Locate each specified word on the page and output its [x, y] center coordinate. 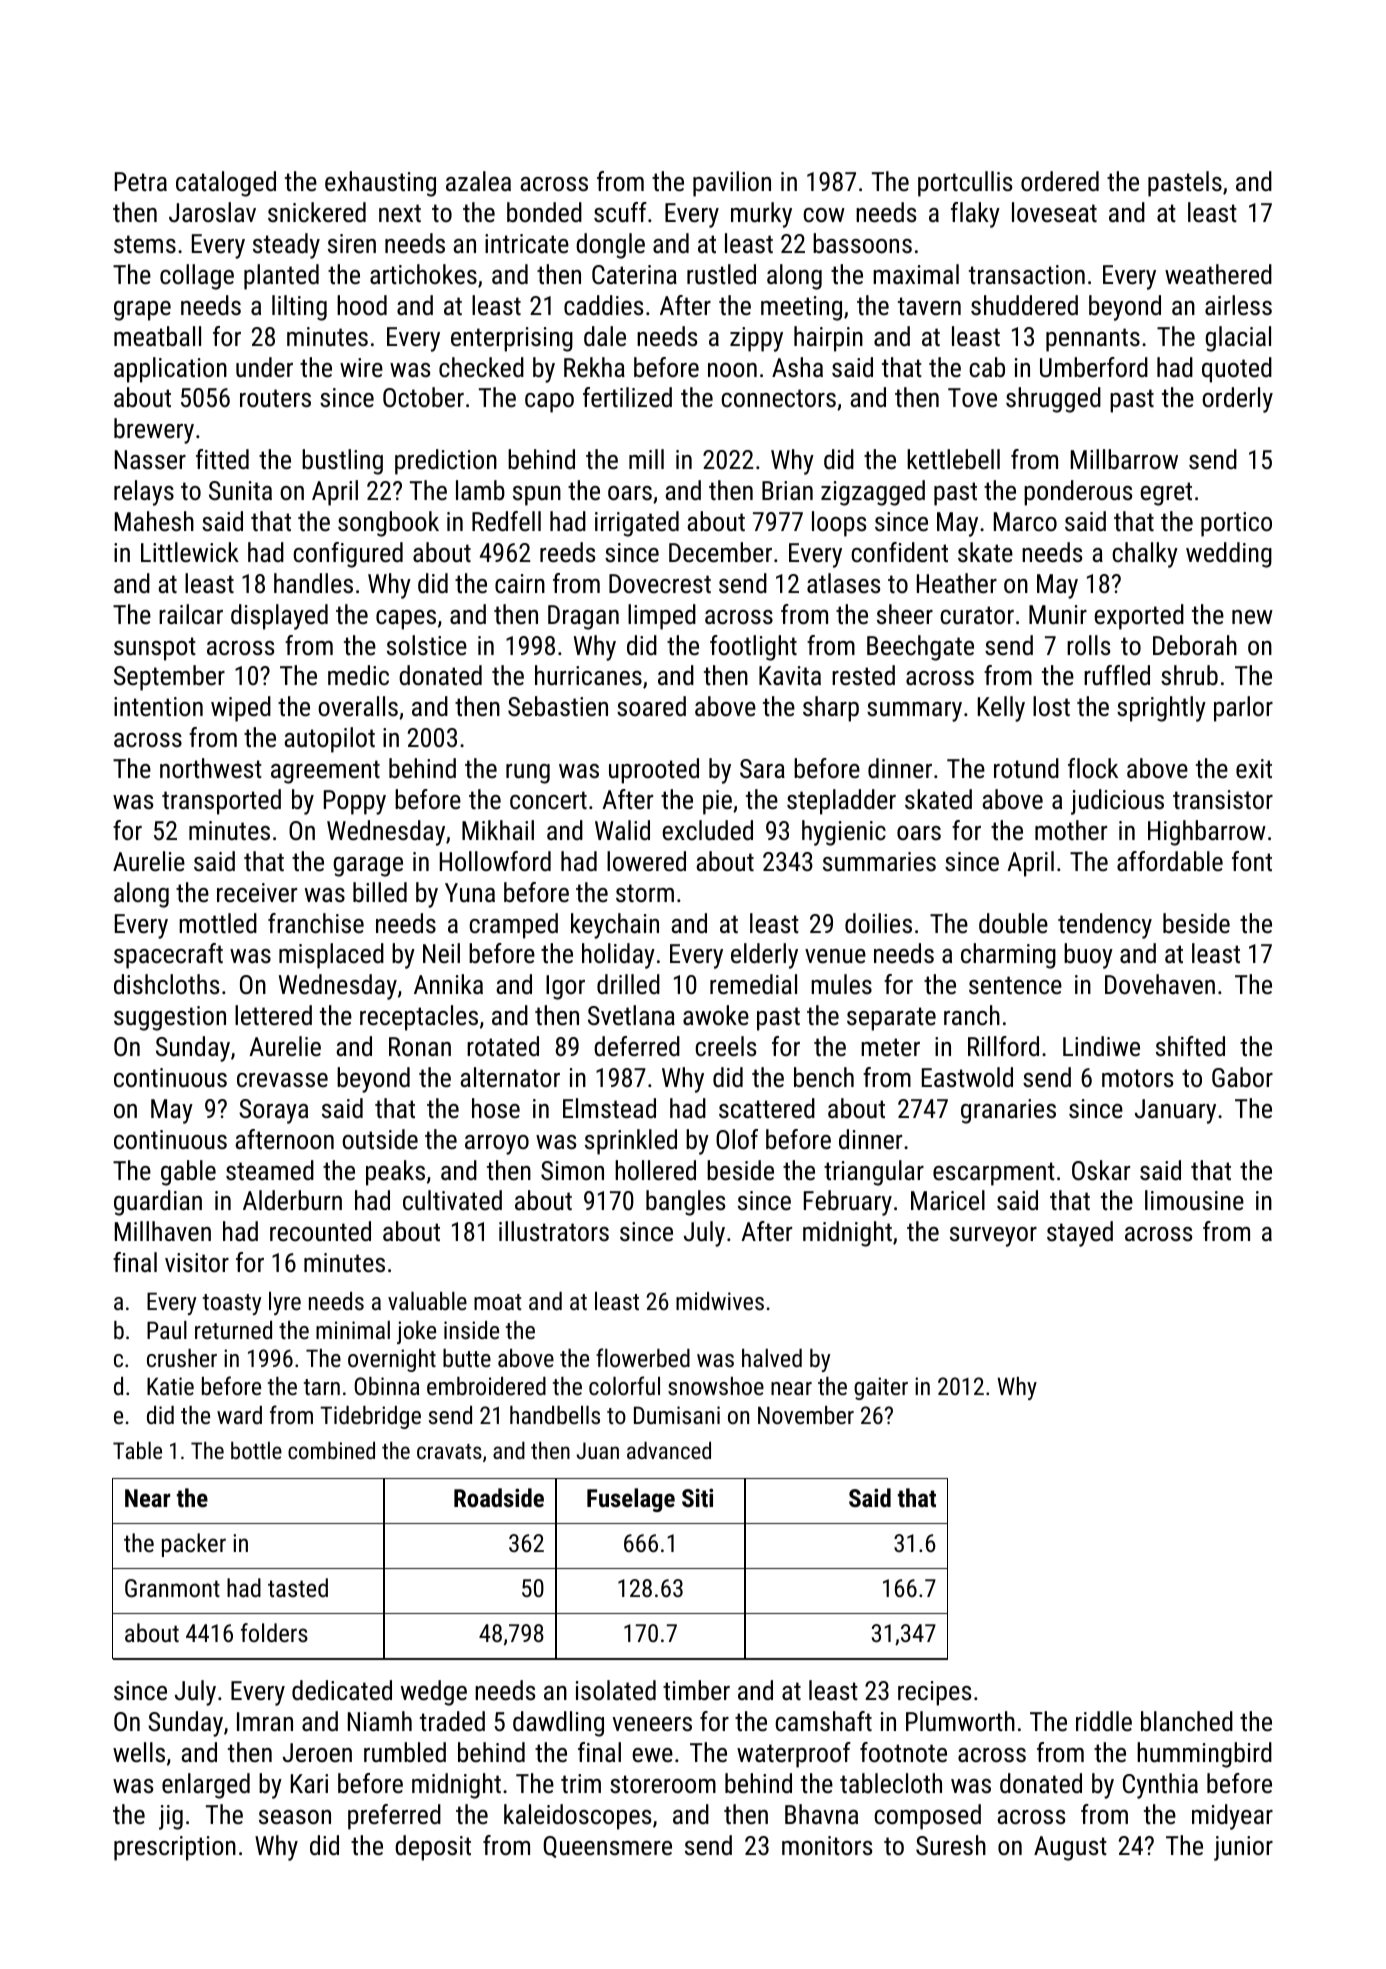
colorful [624, 1385]
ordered [1060, 181]
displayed [279, 617]
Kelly [1001, 709]
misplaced [331, 956]
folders [274, 1632]
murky [761, 215]
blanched [1187, 1721]
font [1252, 861]
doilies [878, 923]
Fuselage [631, 1500]
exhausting [380, 184]
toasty [232, 1304]
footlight [753, 648]
